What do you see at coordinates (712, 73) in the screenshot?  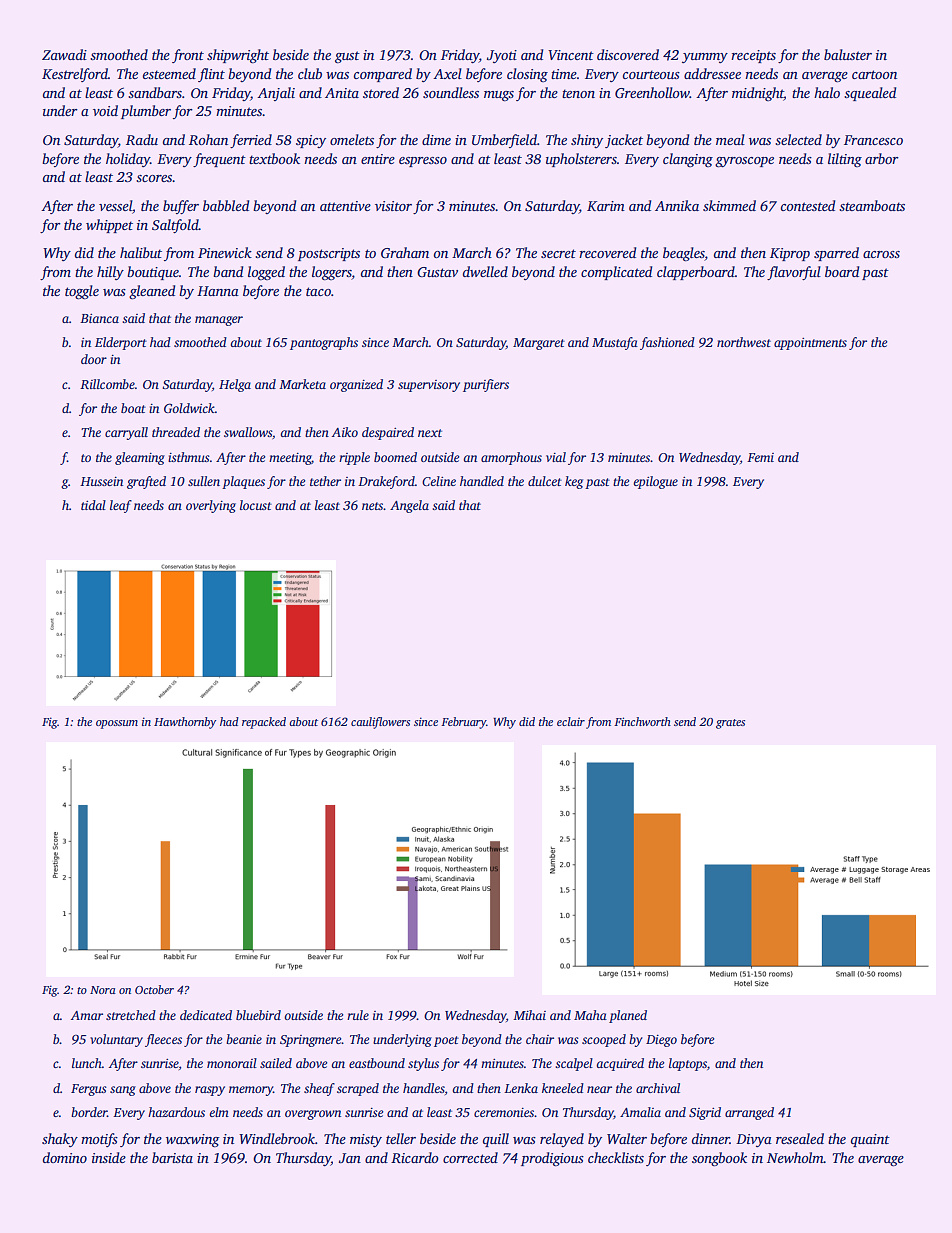 I see `addressee` at bounding box center [712, 73].
